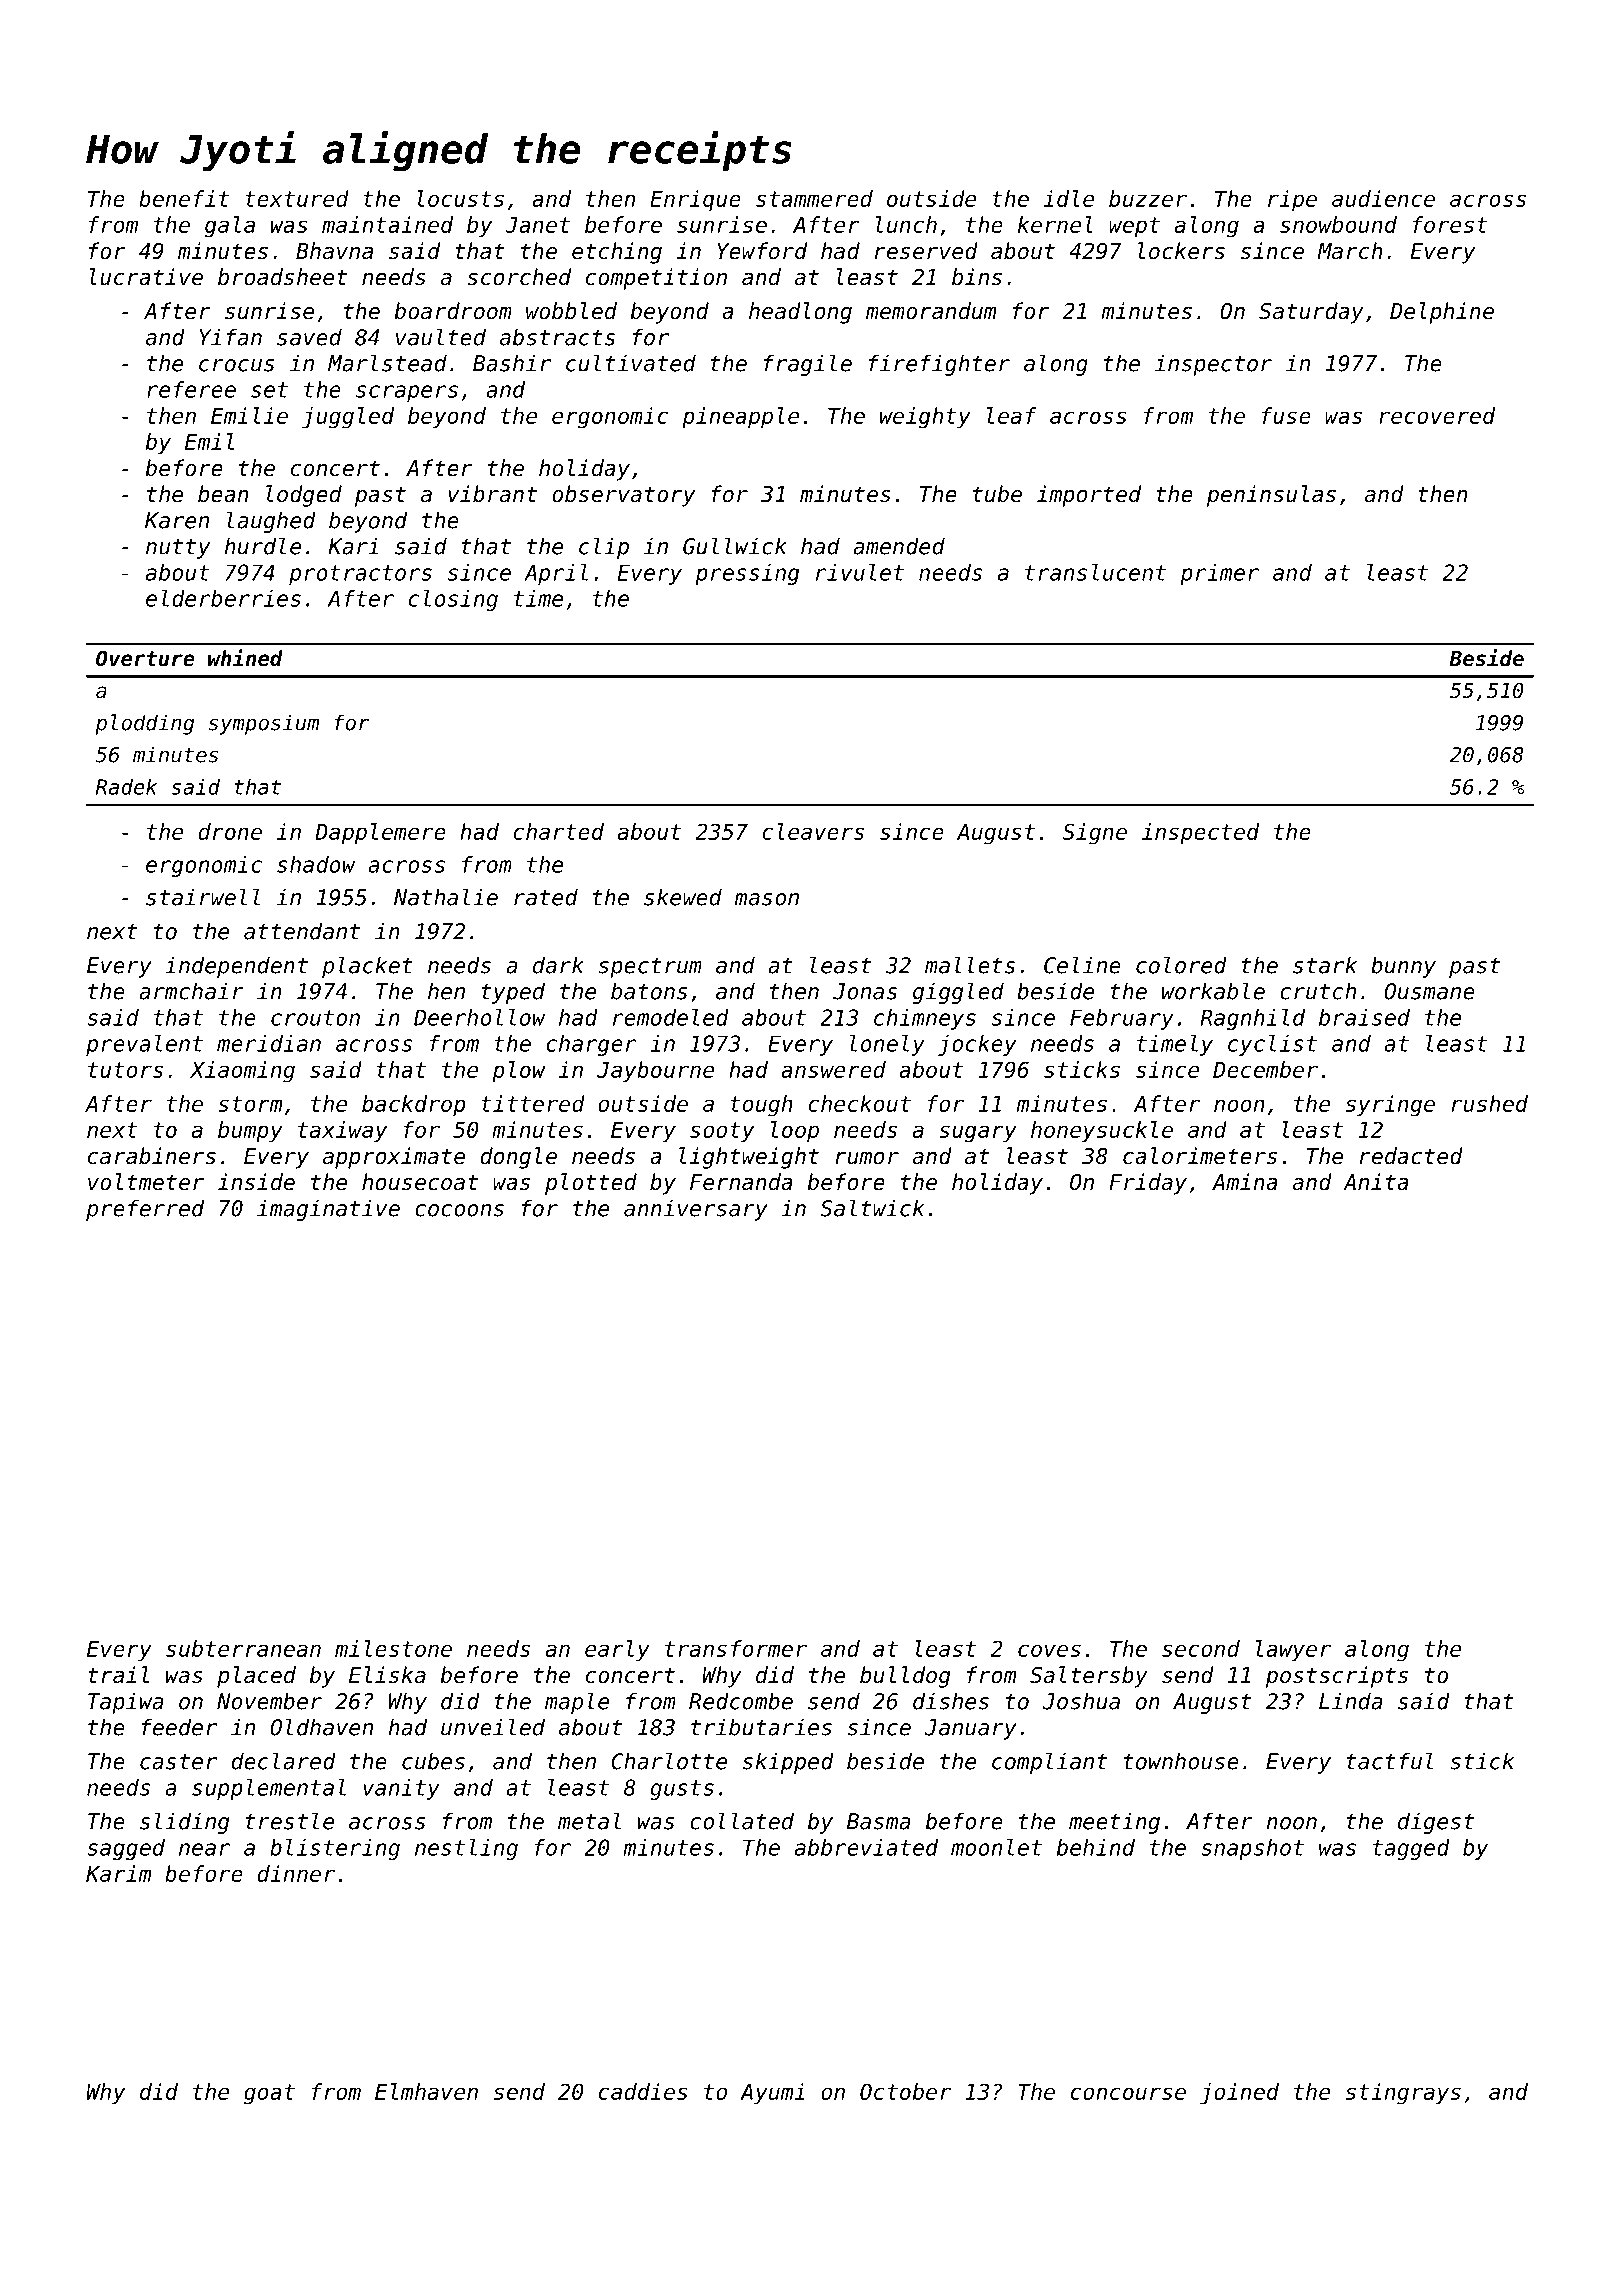 The width and height of the image is (1620, 2292). Describe the element at coordinates (1383, 198) in the image. I see `audience` at that location.
